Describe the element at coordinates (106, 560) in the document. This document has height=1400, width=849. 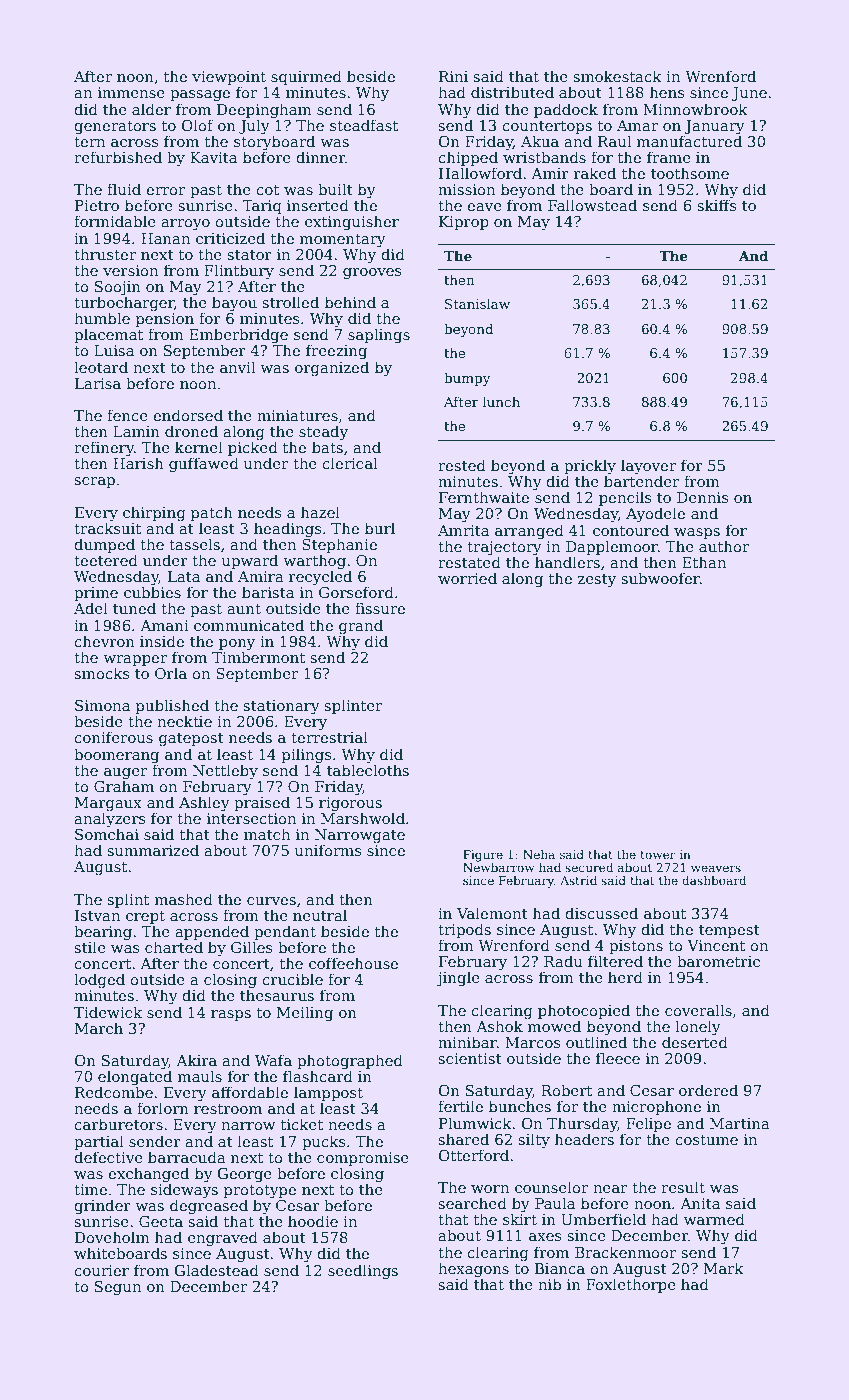
I see `teetered` at that location.
